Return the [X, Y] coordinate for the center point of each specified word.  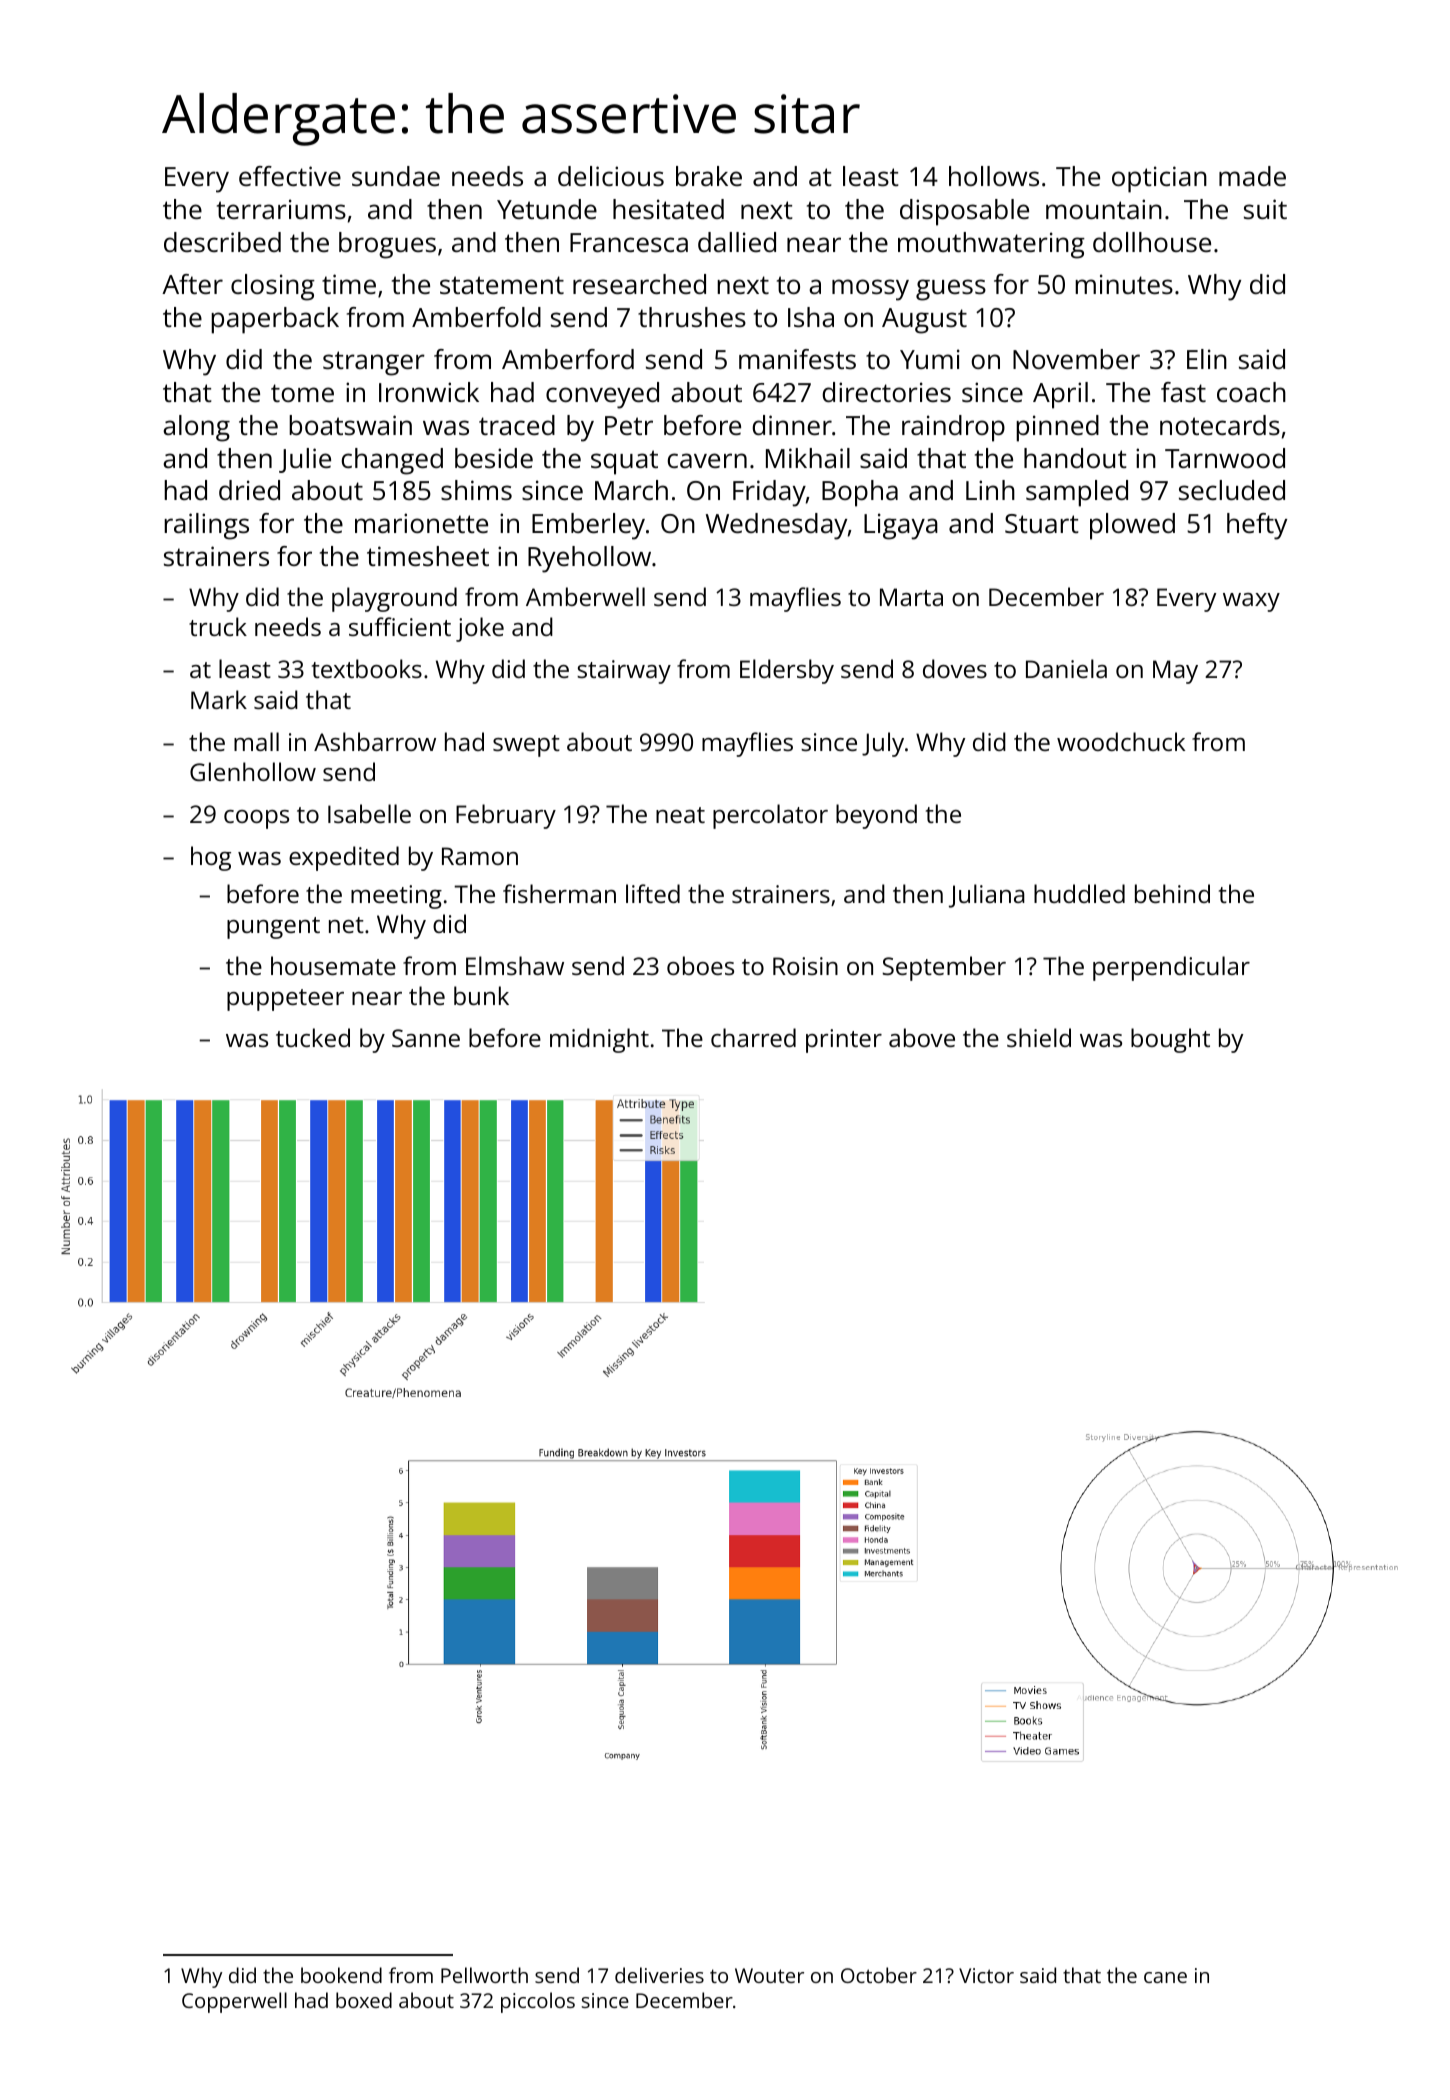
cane [1165, 1977]
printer [844, 1041]
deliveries [659, 1975]
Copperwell [234, 2002]
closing [273, 287]
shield [1039, 1037]
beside [494, 458]
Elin [1207, 359]
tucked [313, 1037]
